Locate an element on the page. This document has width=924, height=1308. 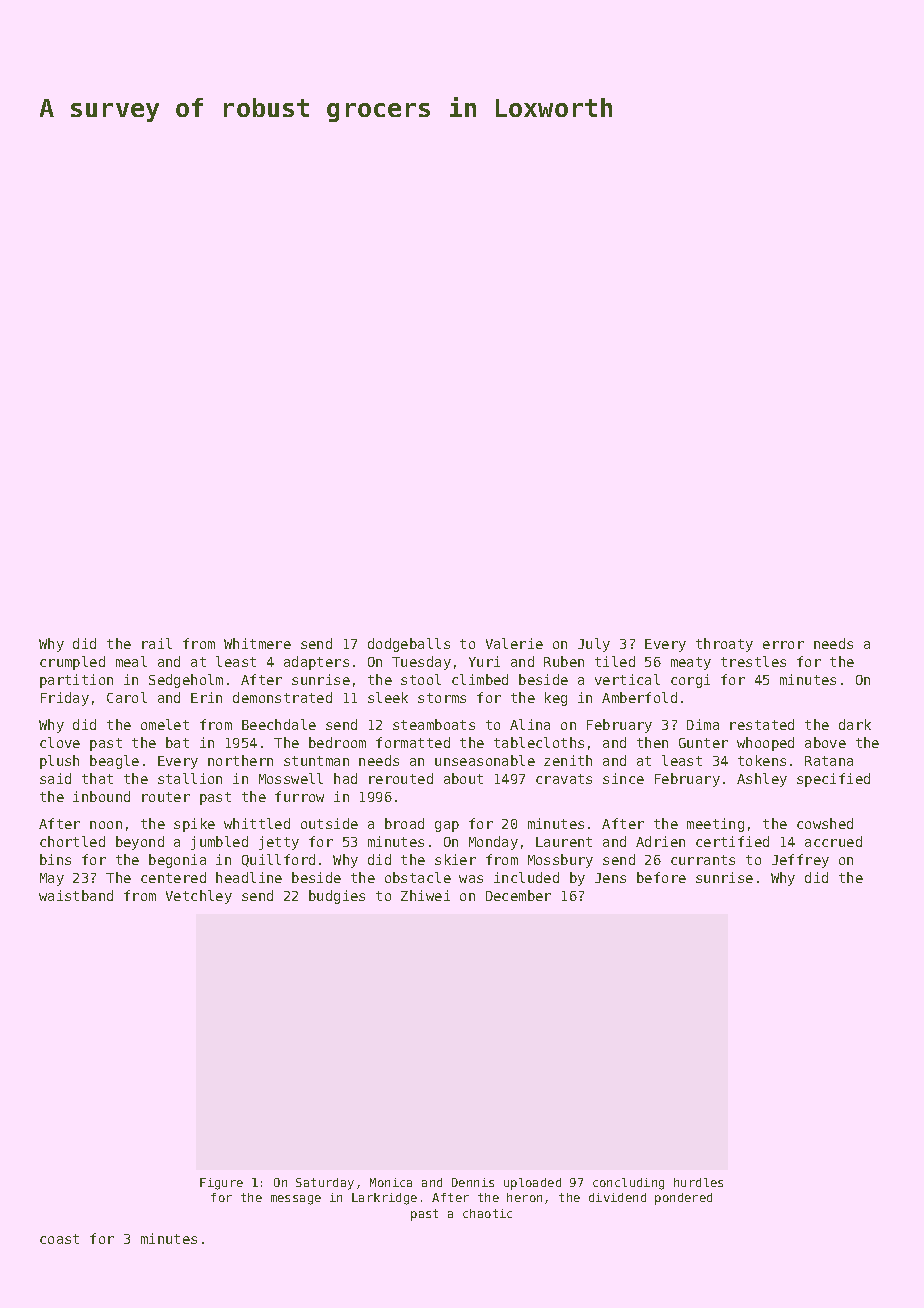
July is located at coordinates (594, 645).
